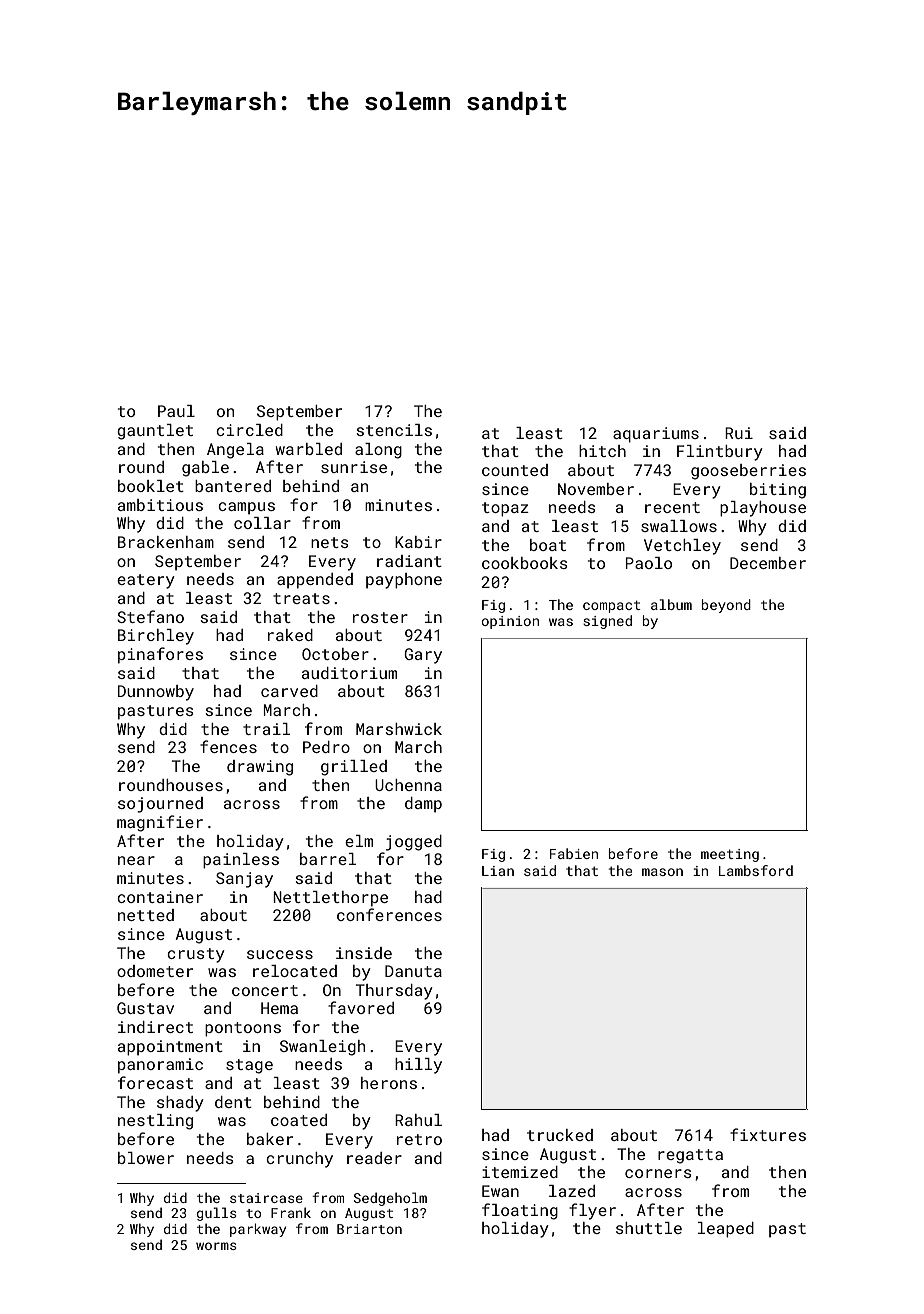 This page has width=924, height=1314. I want to click on stencils, so click(394, 430).
